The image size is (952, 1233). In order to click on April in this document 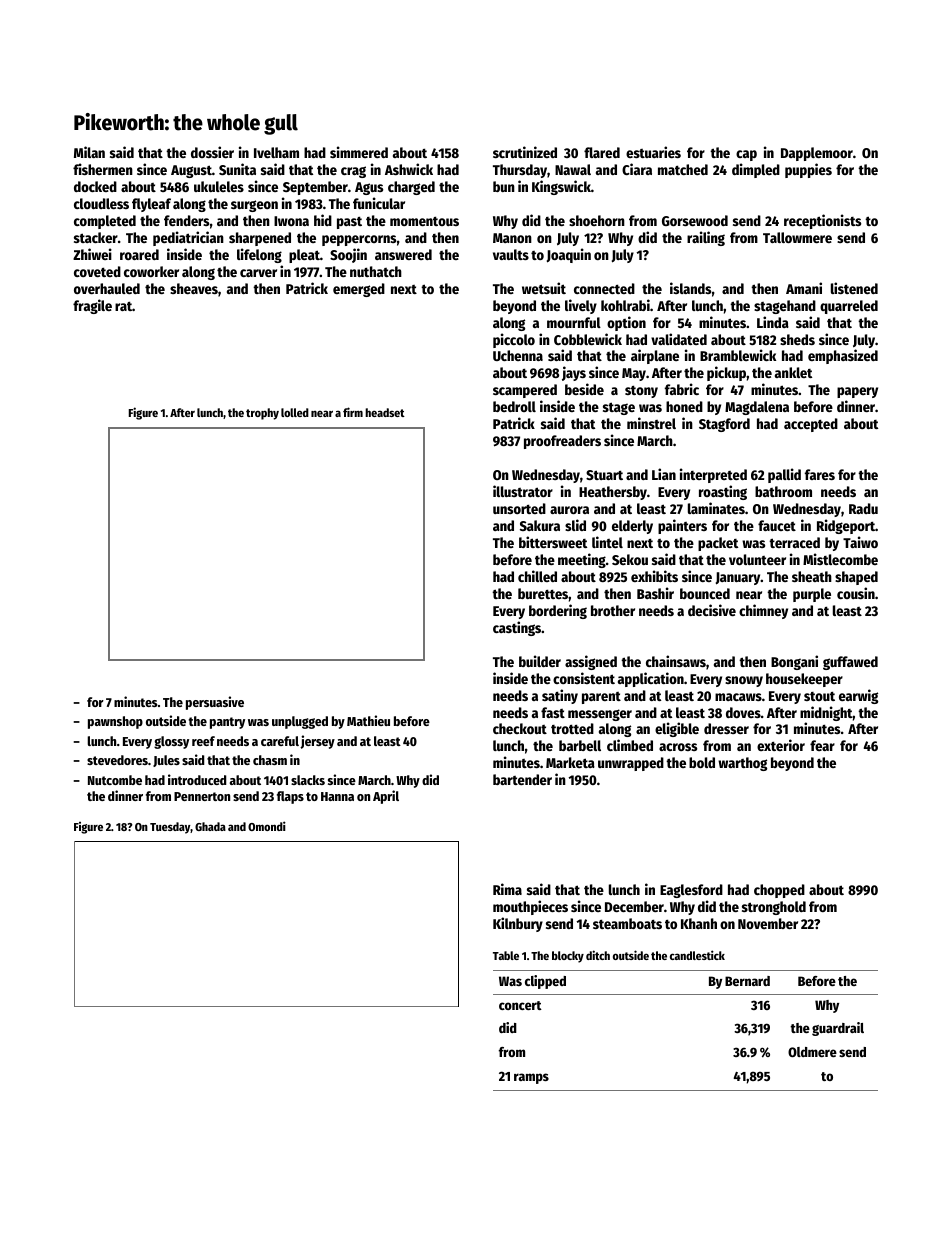, I will do `click(386, 797)`.
